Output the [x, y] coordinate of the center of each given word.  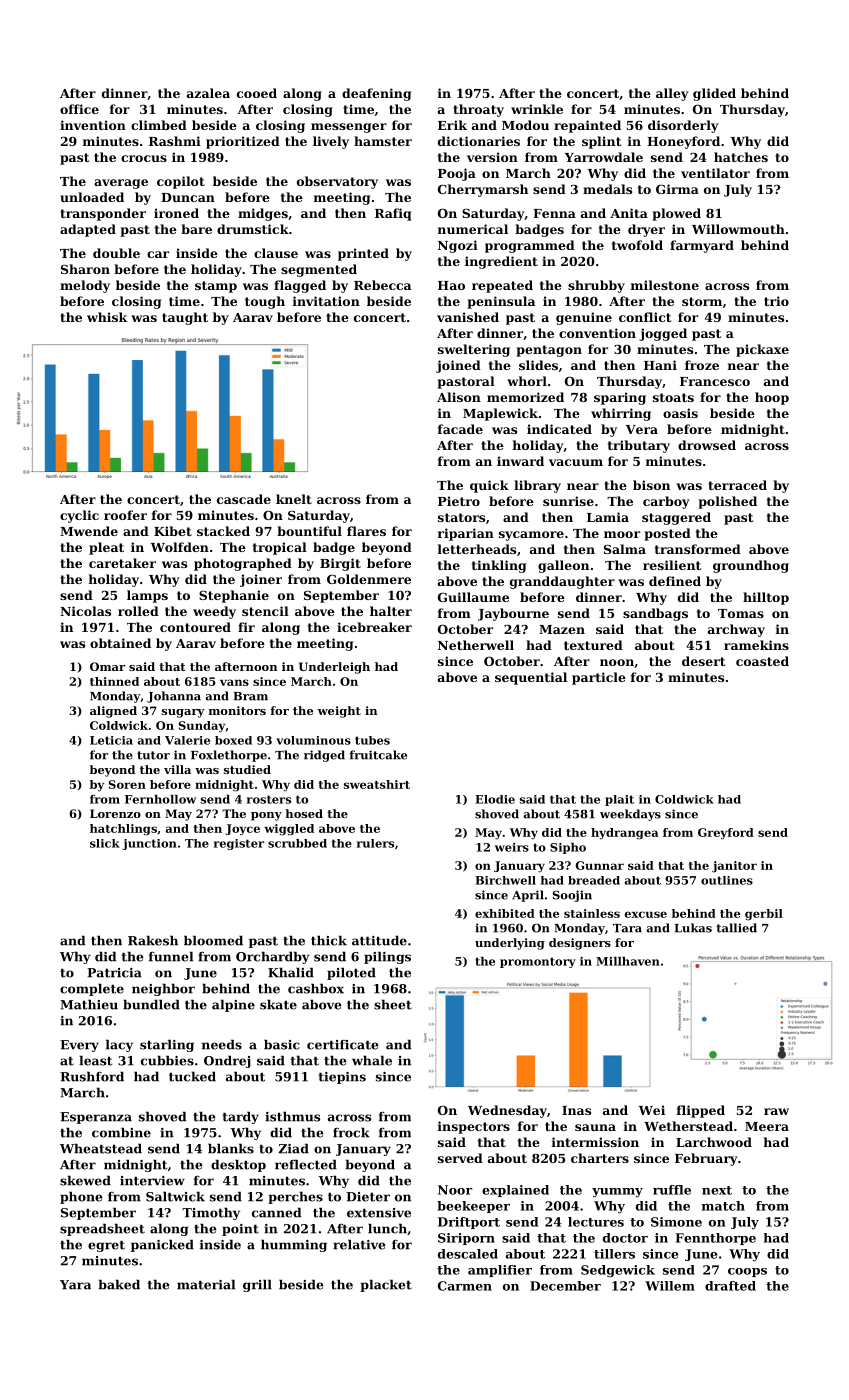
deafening [376, 94]
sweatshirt [377, 784]
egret [106, 1246]
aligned [113, 712]
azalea [208, 93]
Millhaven [628, 961]
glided [714, 94]
